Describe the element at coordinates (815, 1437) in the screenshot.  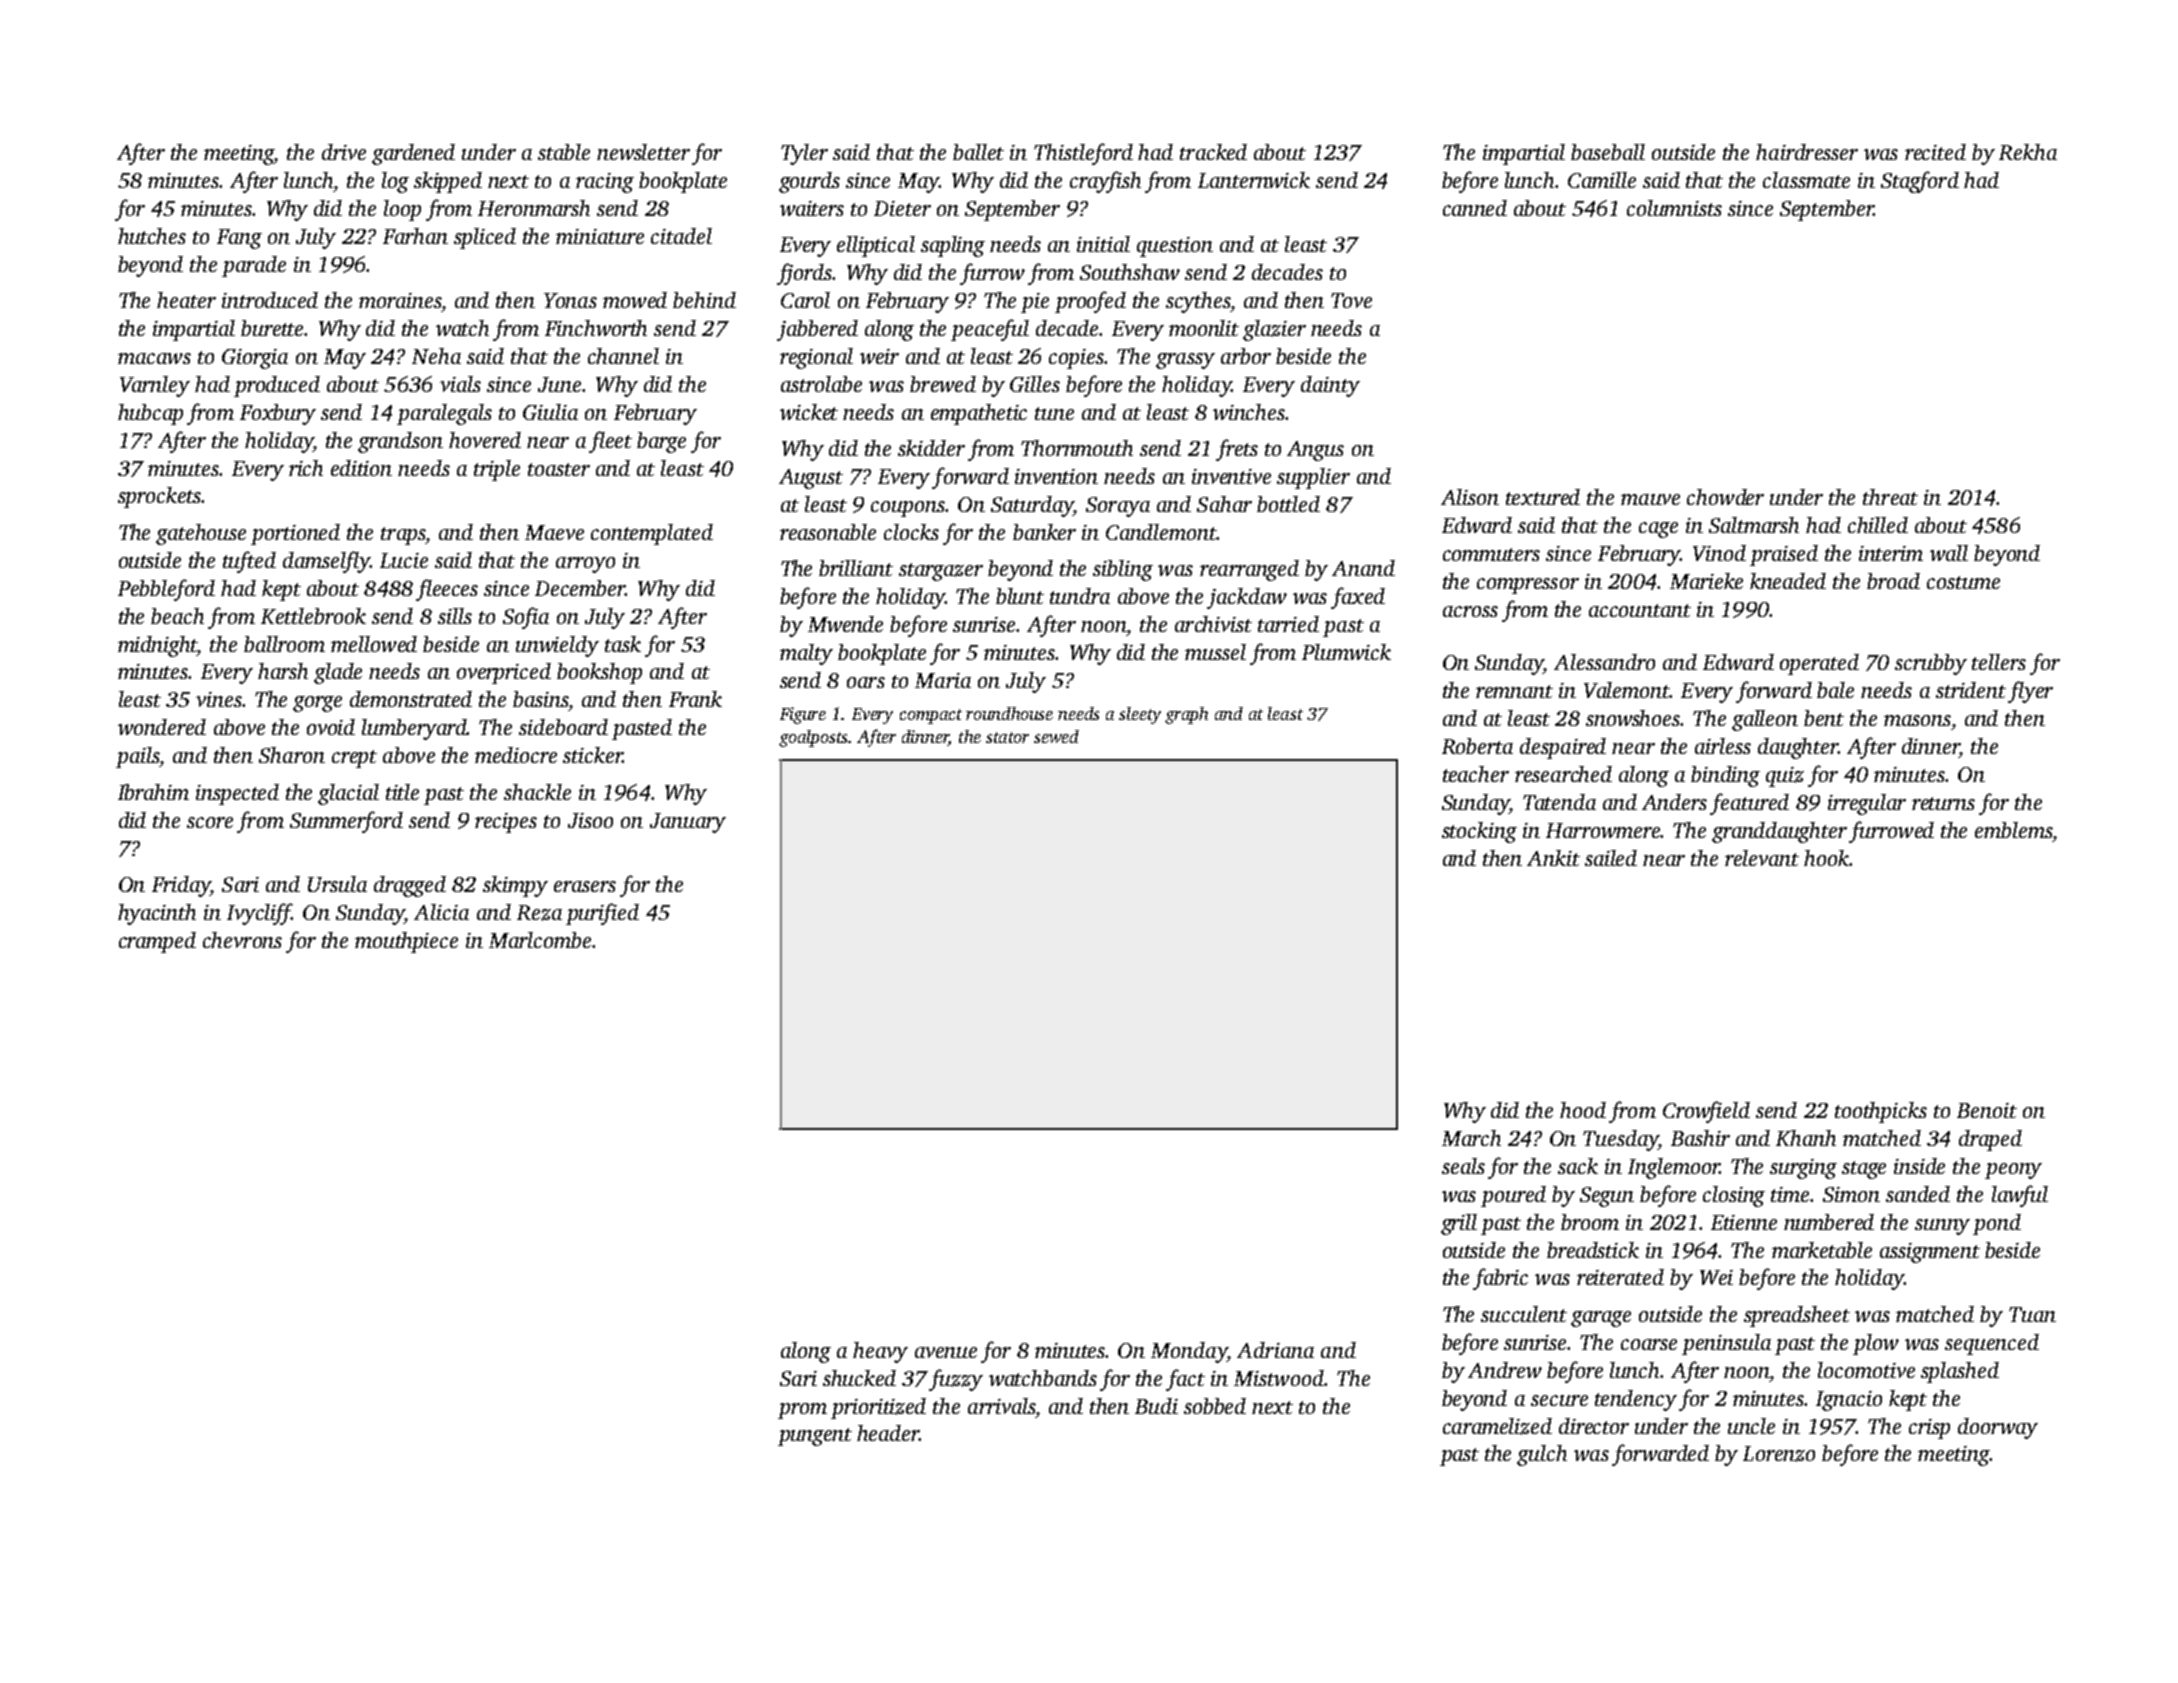
I see `pungent` at that location.
